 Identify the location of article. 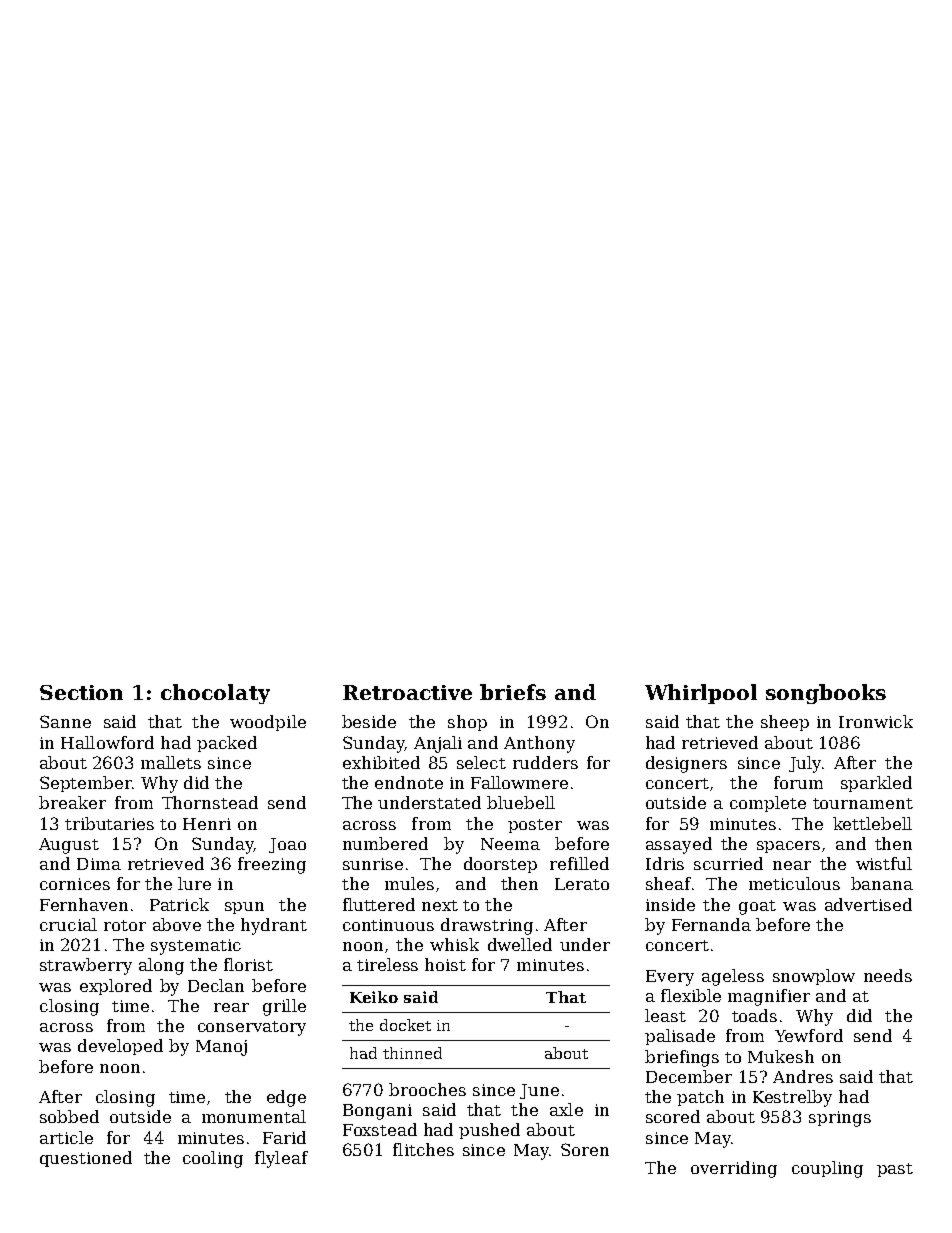
(66, 1137).
